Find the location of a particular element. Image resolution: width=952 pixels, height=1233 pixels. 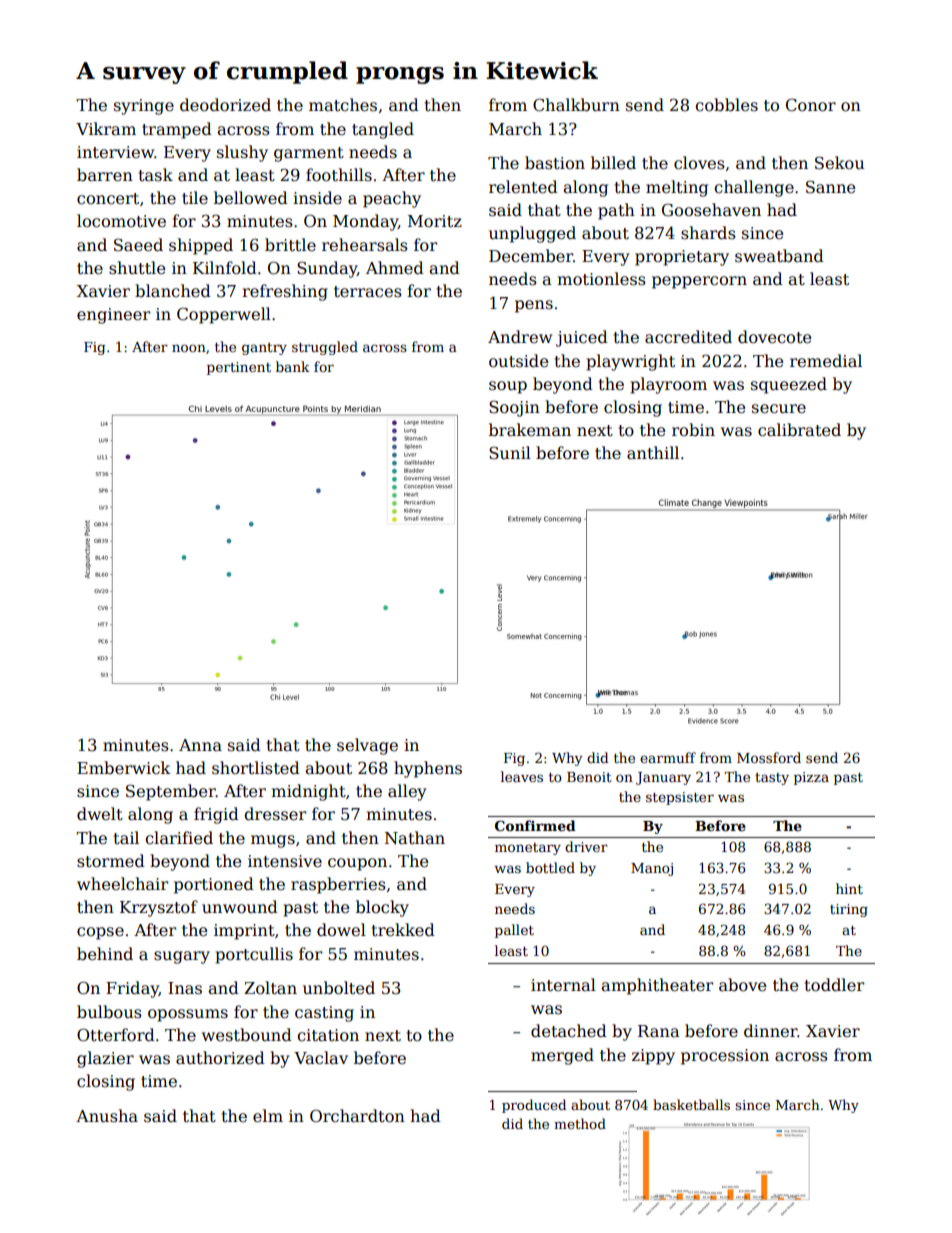

outside is located at coordinates (518, 361).
